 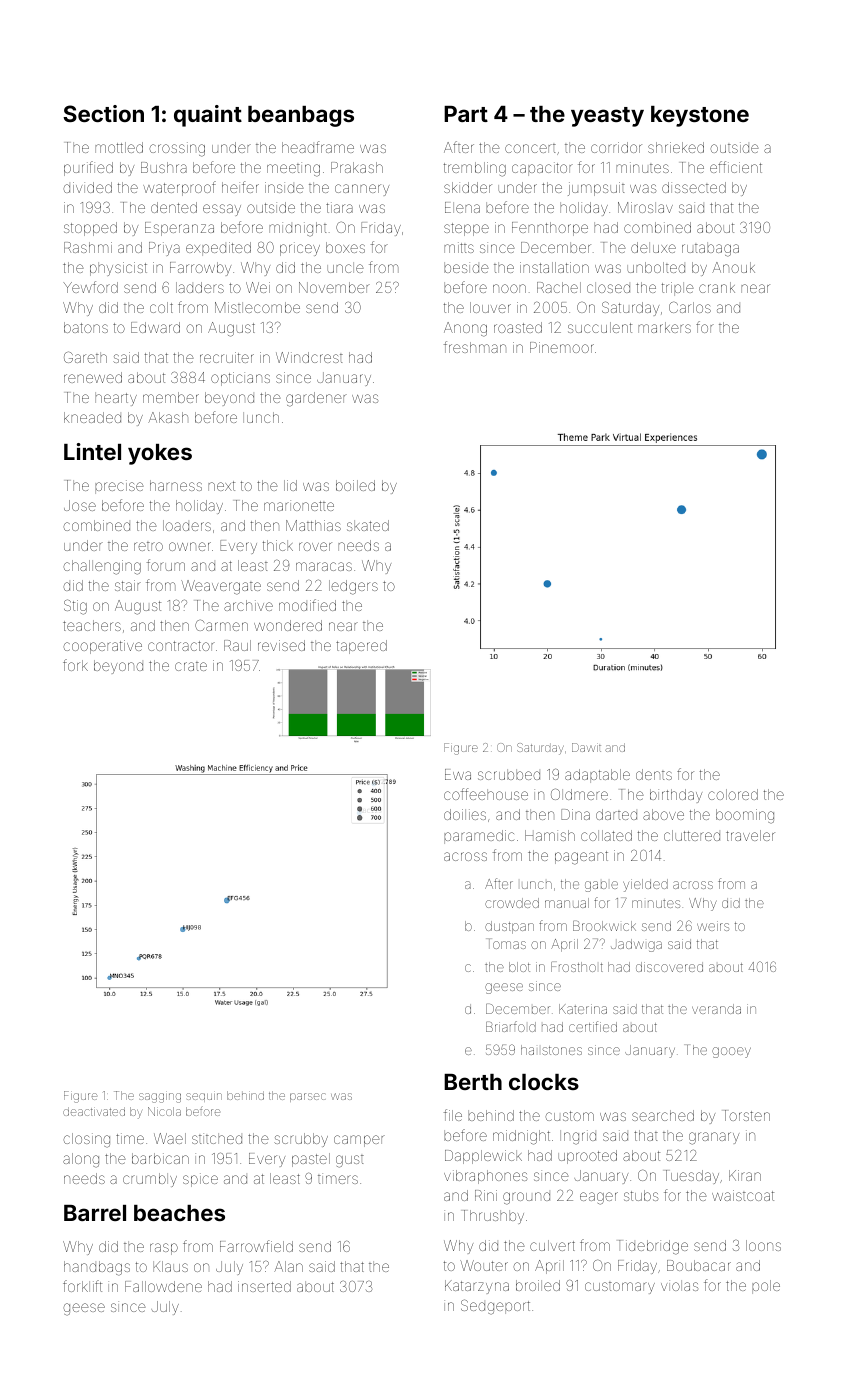 I want to click on deactivated, so click(x=94, y=1111).
